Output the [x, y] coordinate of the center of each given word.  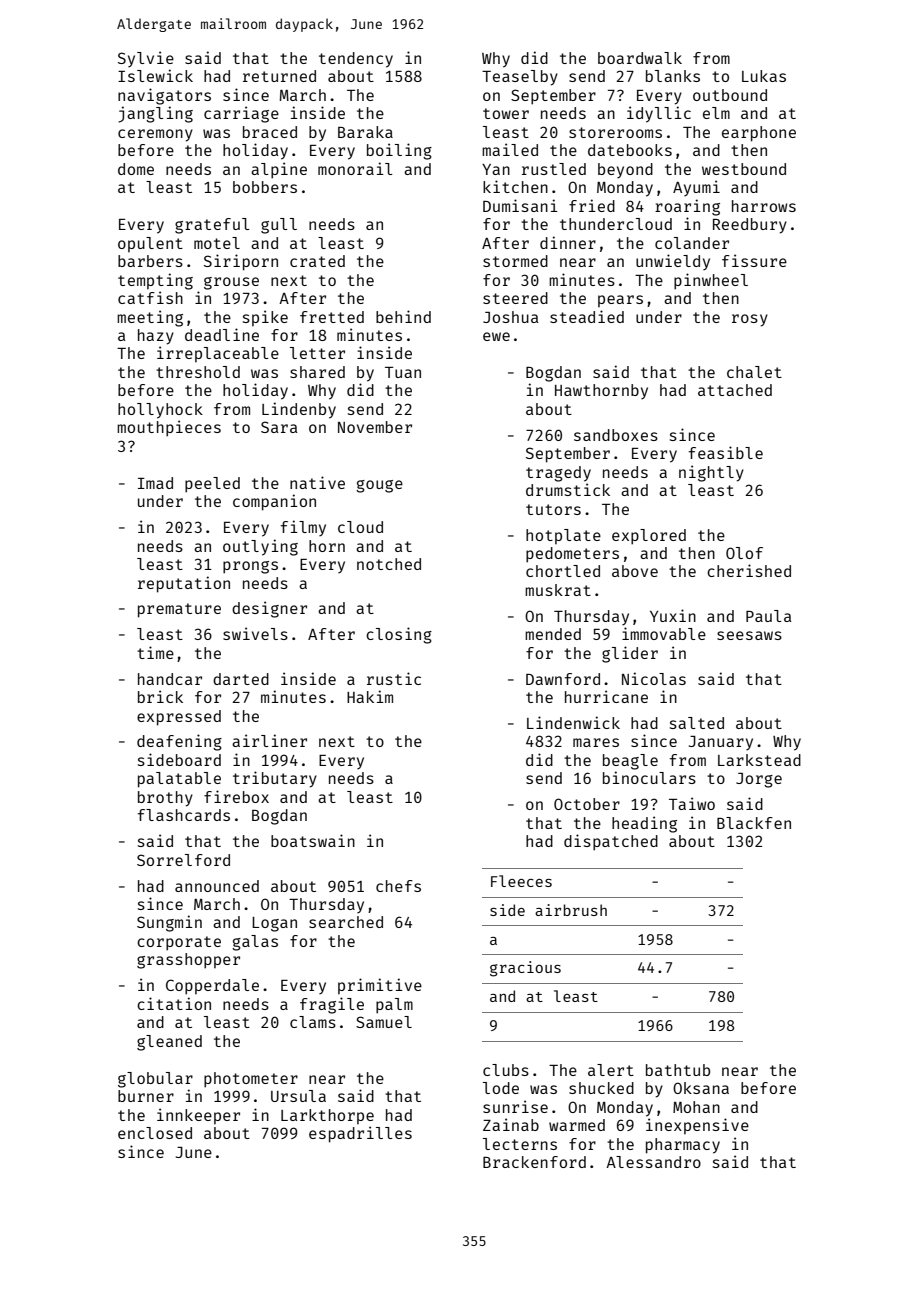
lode [501, 1088]
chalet [754, 372]
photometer [251, 1080]
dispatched [611, 842]
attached [735, 390]
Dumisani [520, 205]
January [721, 743]
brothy [165, 799]
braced [270, 132]
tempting [155, 281]
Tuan [403, 372]
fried [592, 205]
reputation [184, 584]
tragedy [558, 474]
